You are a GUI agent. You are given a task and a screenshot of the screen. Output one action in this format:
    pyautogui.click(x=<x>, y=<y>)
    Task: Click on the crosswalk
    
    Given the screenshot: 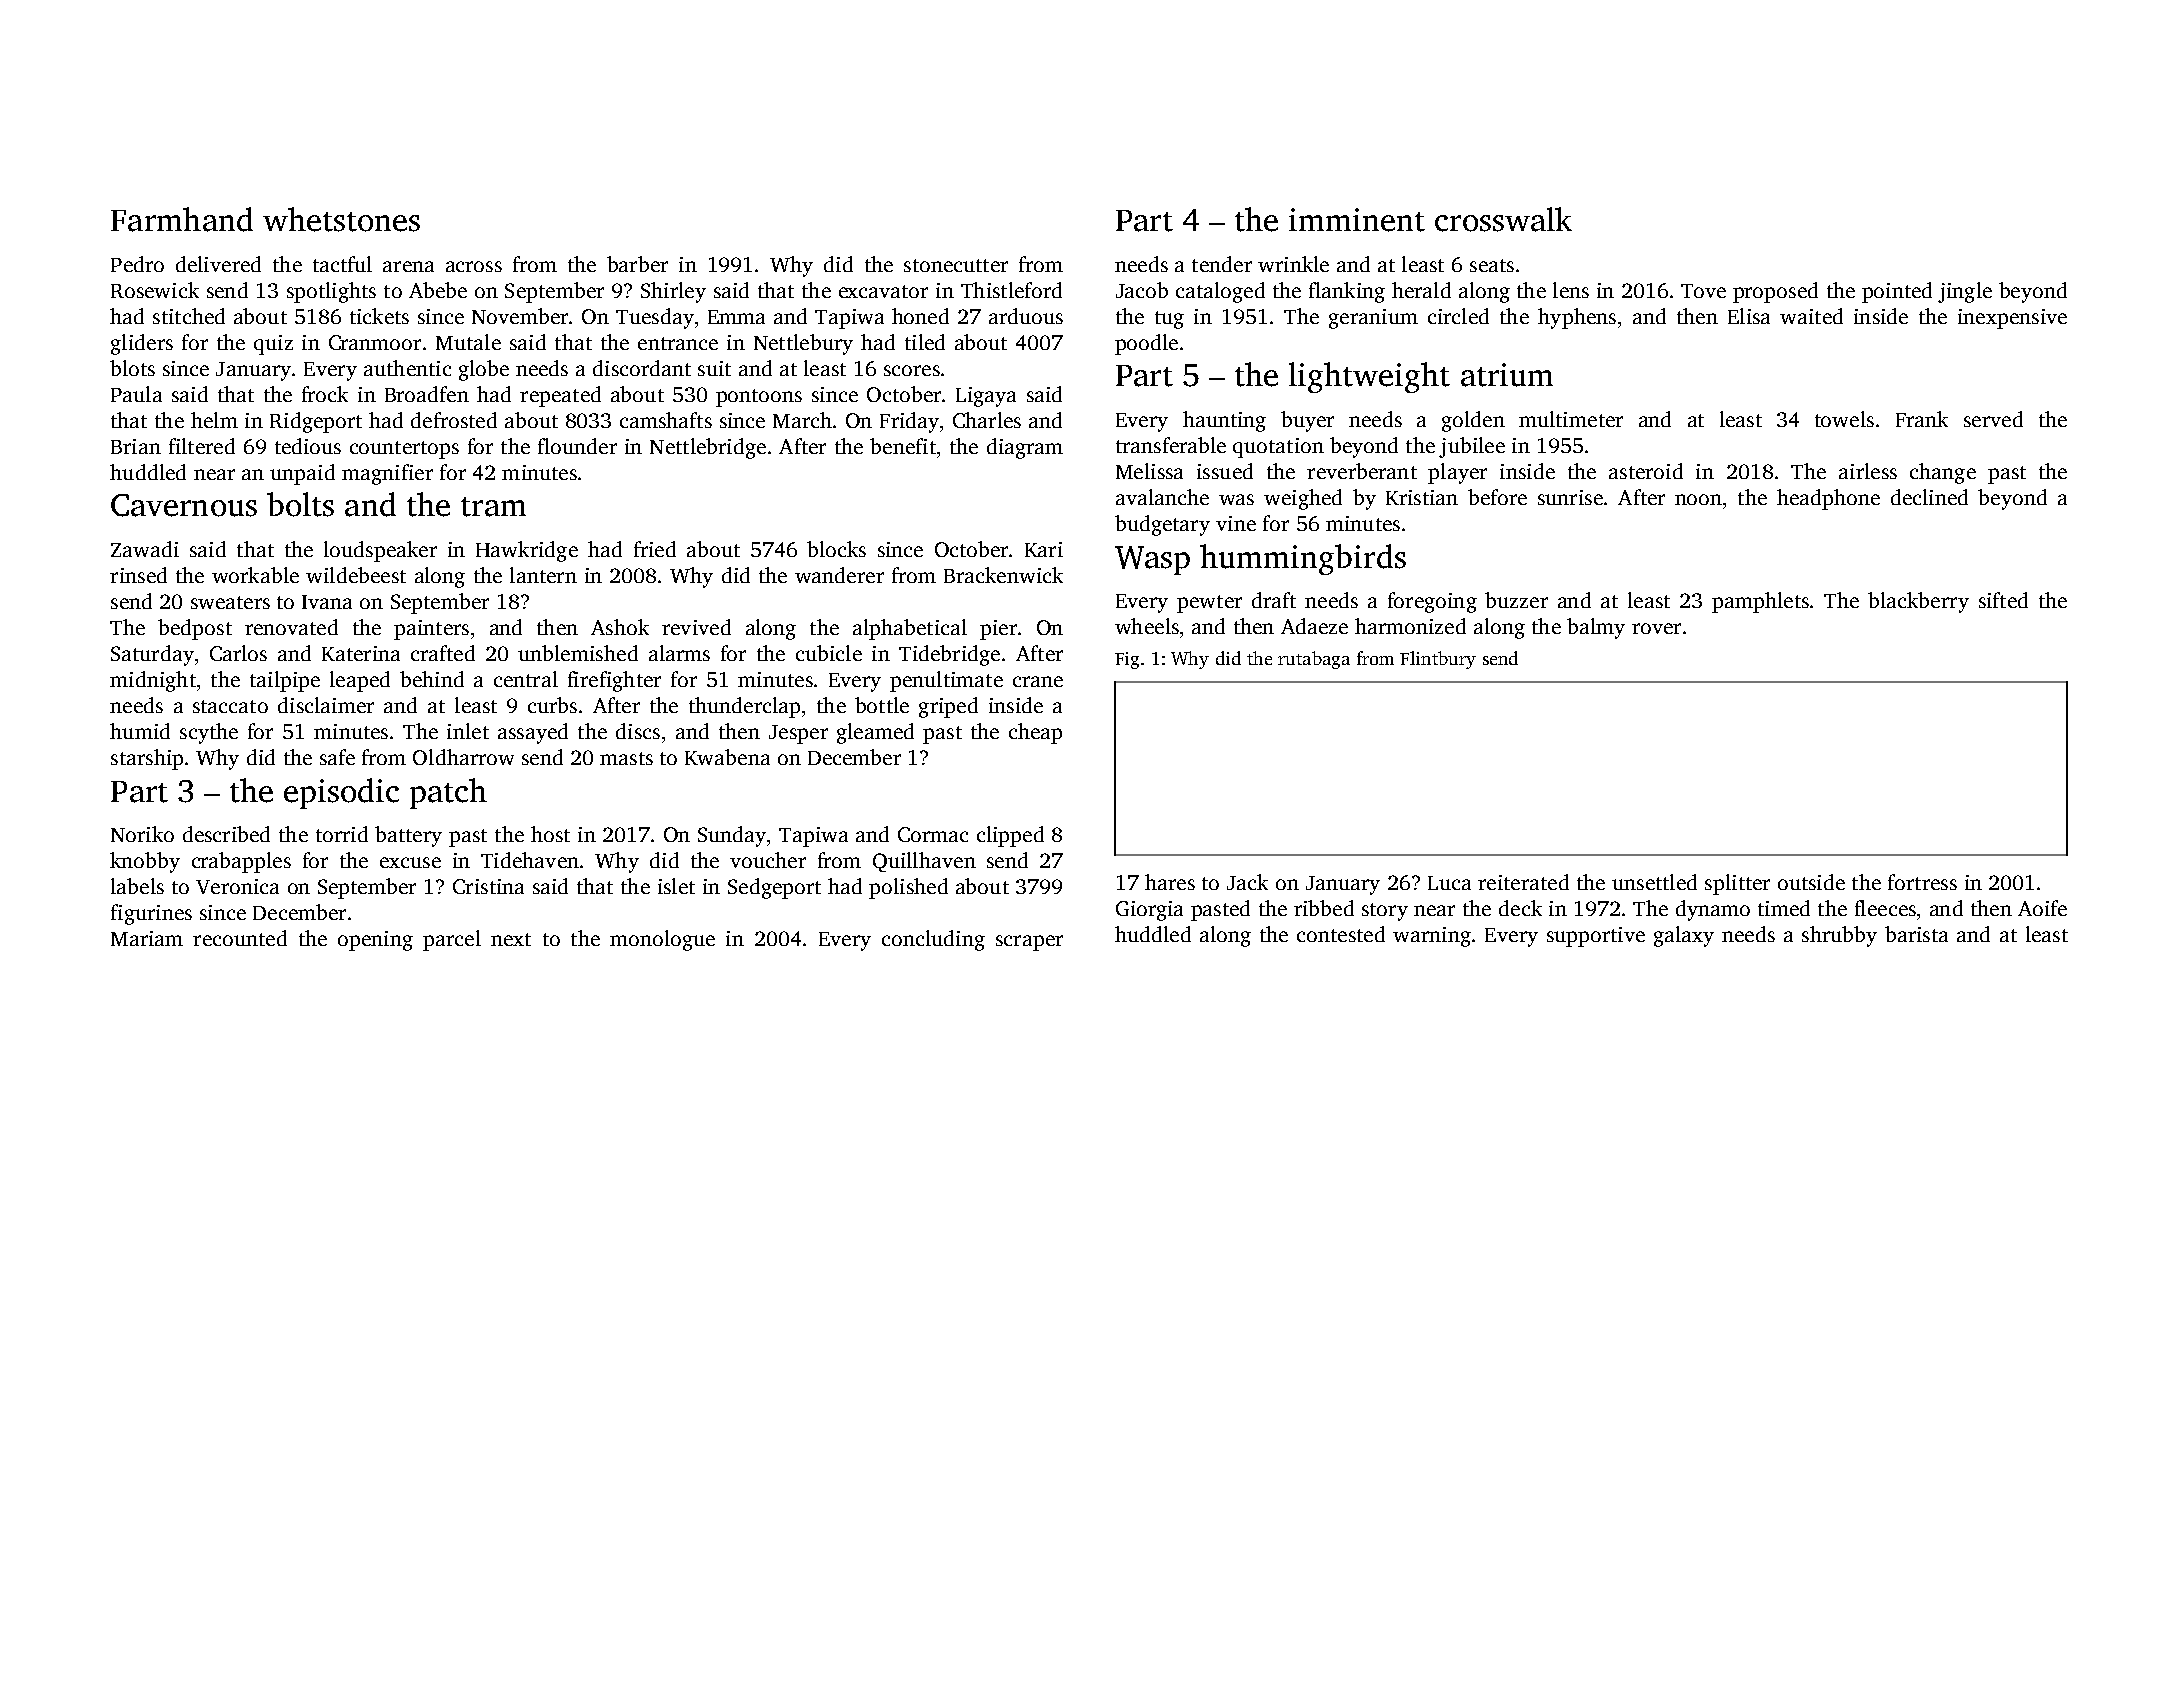 What is the action you would take?
    pyautogui.click(x=1503, y=219)
